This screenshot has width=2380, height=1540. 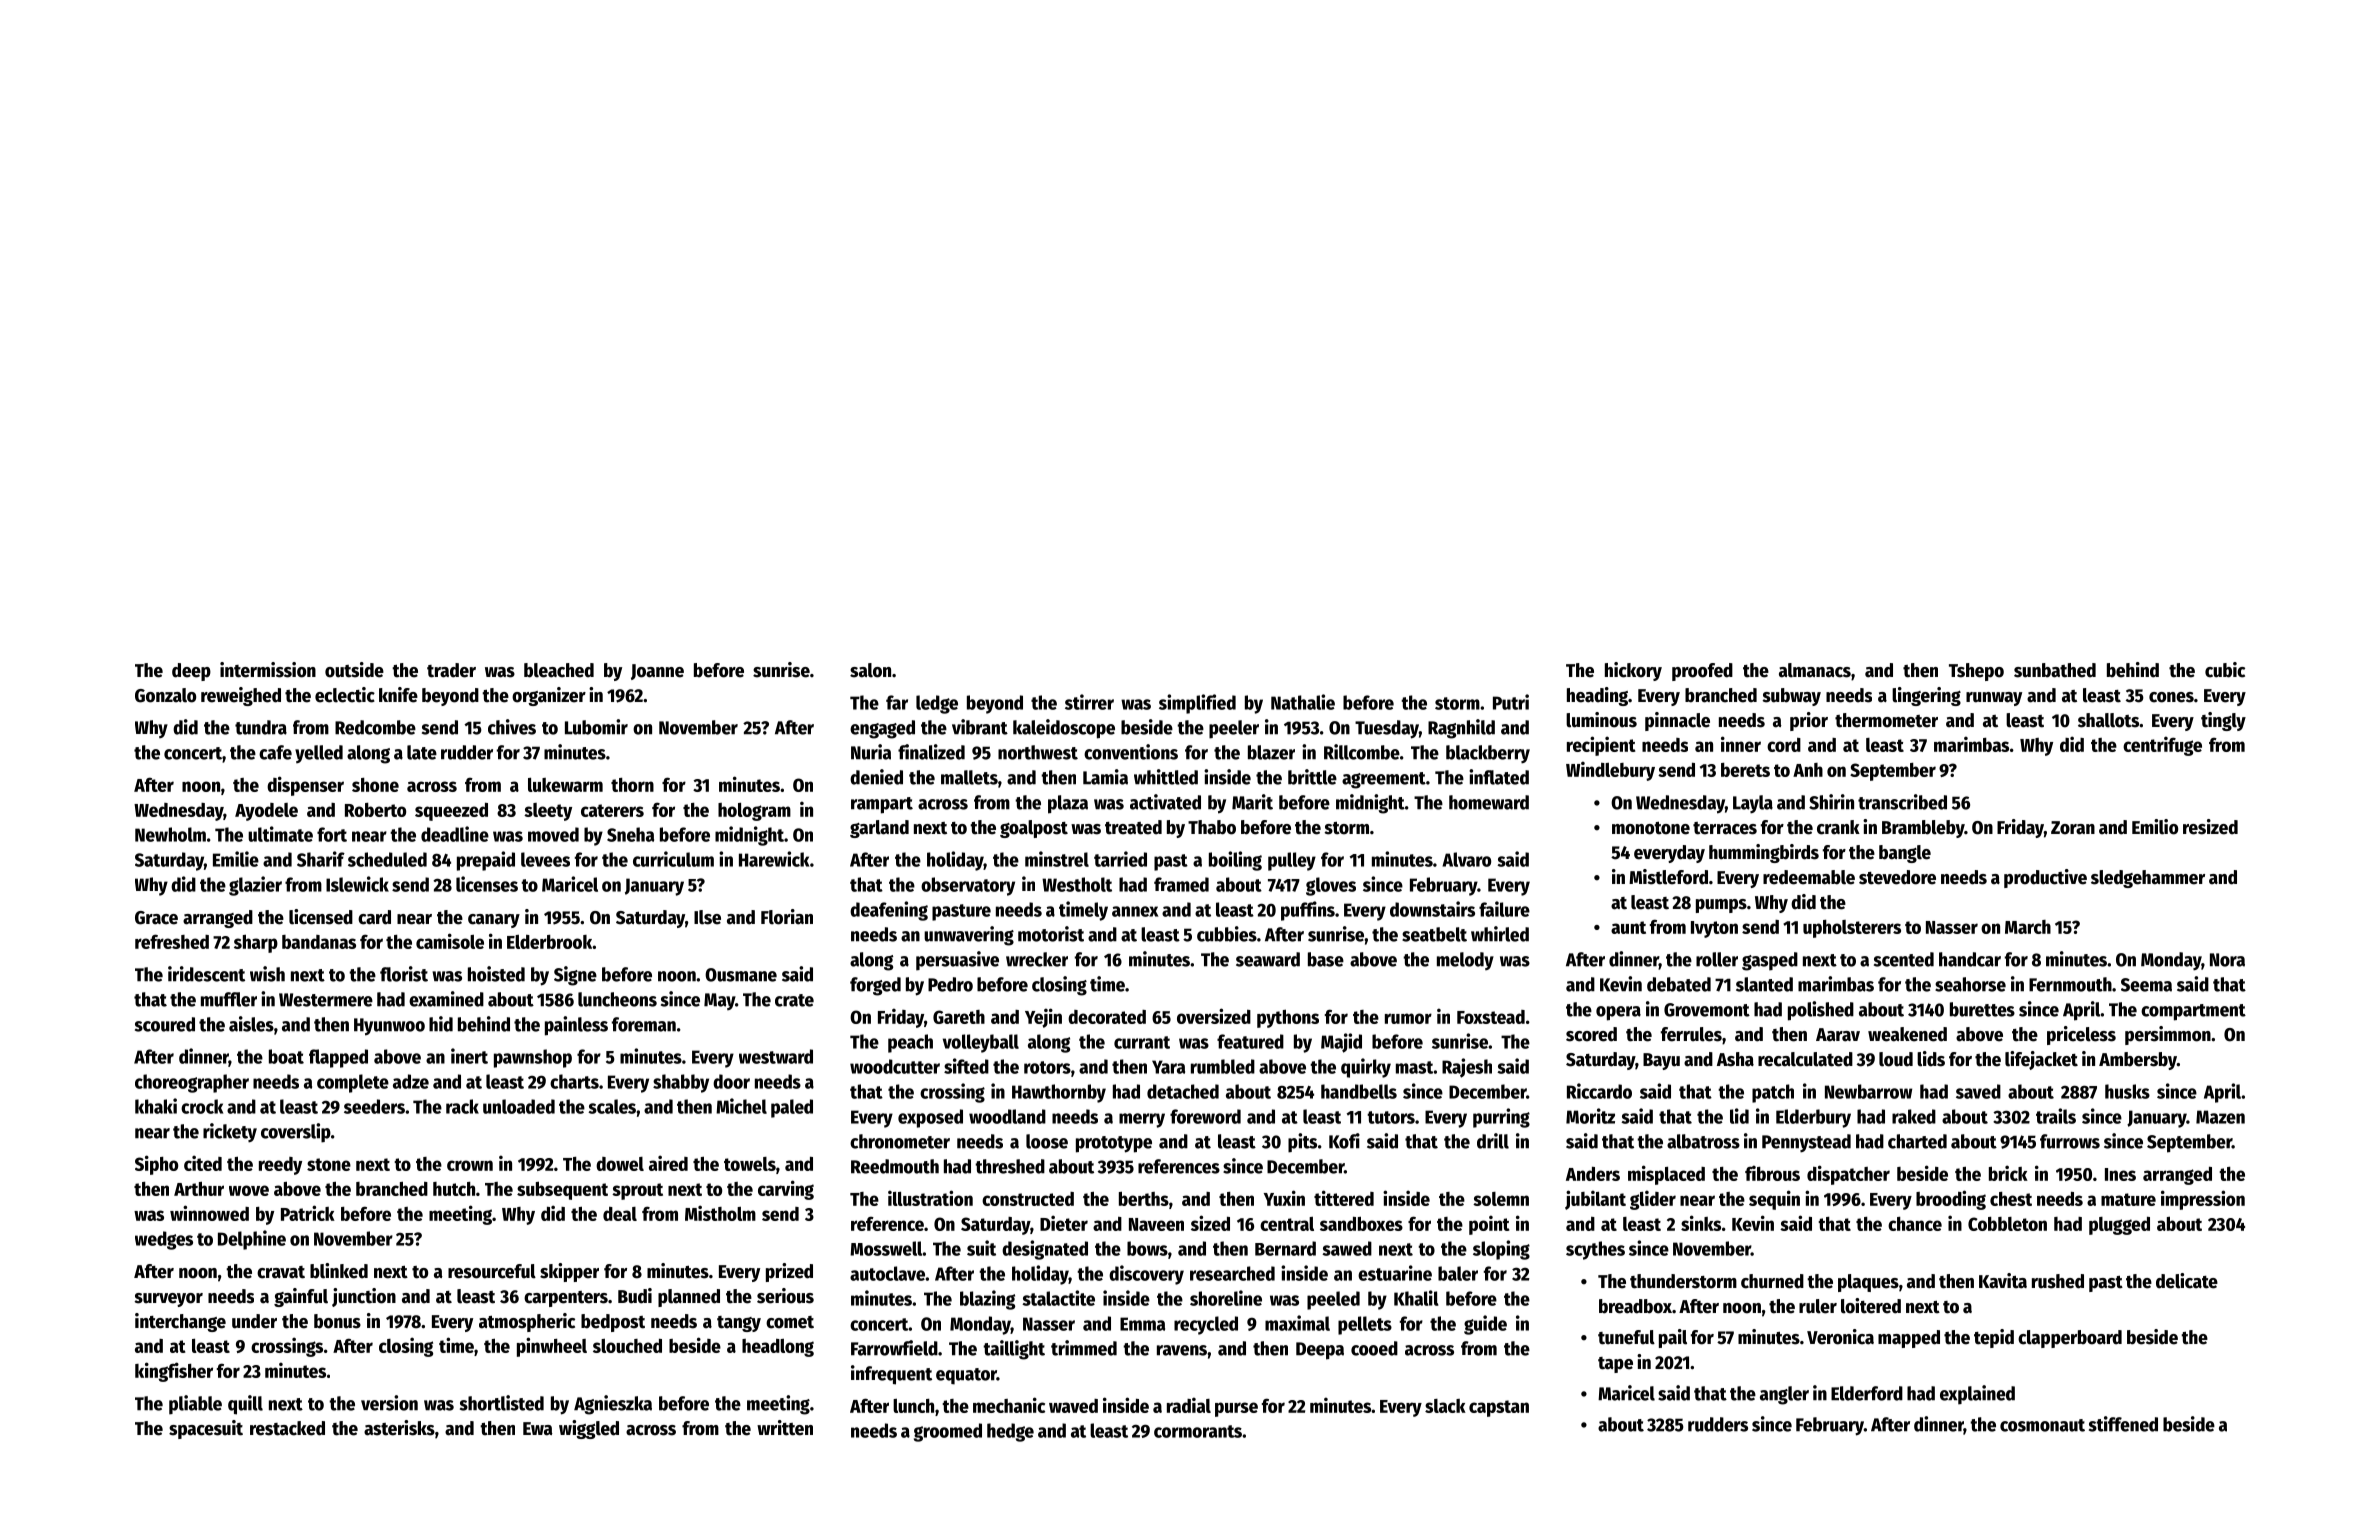 What do you see at coordinates (1114, 1144) in the screenshot?
I see `prototype` at bounding box center [1114, 1144].
